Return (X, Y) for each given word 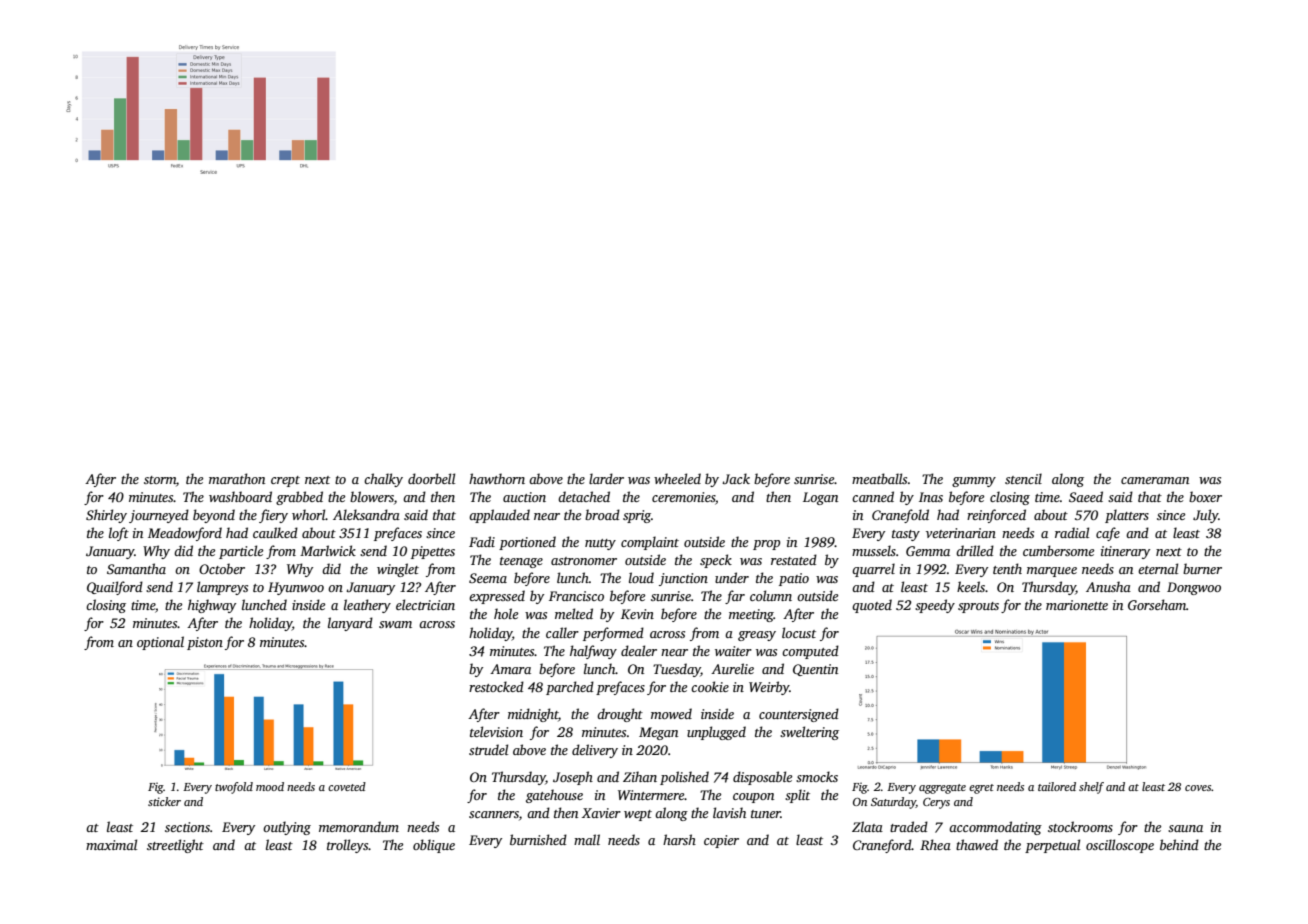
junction (683, 579)
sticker (164, 801)
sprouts (978, 607)
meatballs (879, 478)
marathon (237, 478)
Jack (736, 478)
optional (160, 643)
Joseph (573, 778)
